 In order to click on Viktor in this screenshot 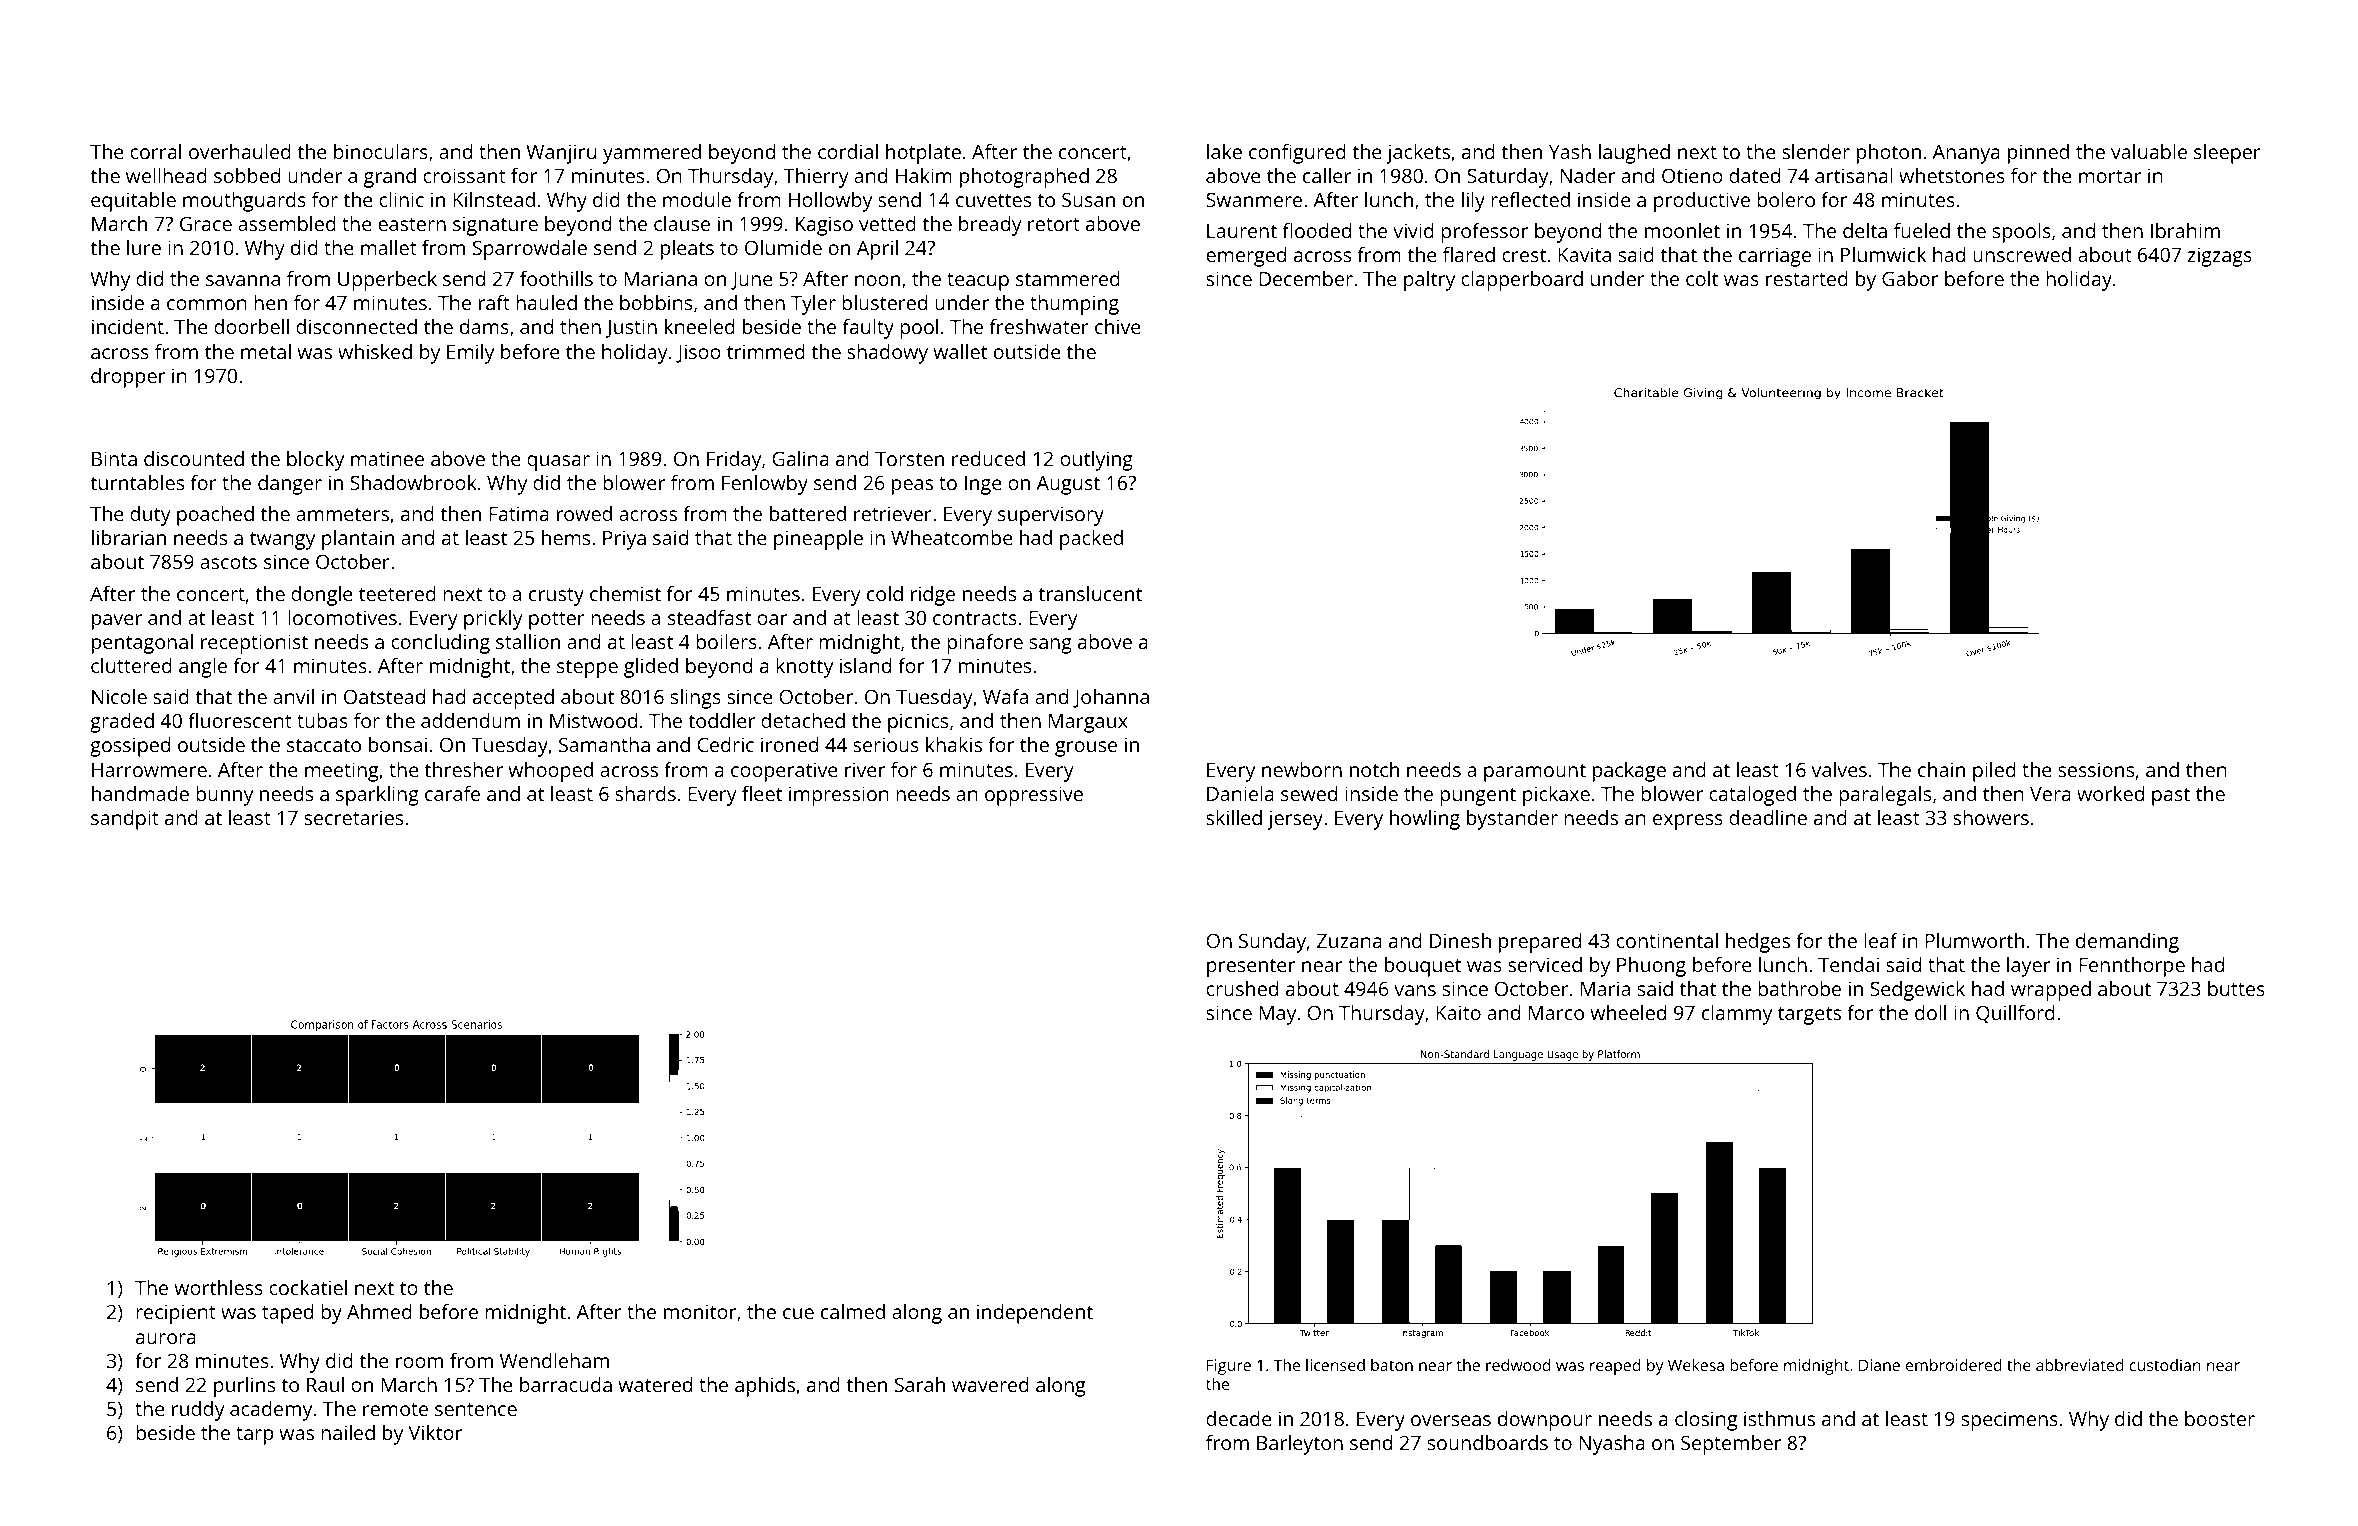, I will do `click(435, 1432)`.
